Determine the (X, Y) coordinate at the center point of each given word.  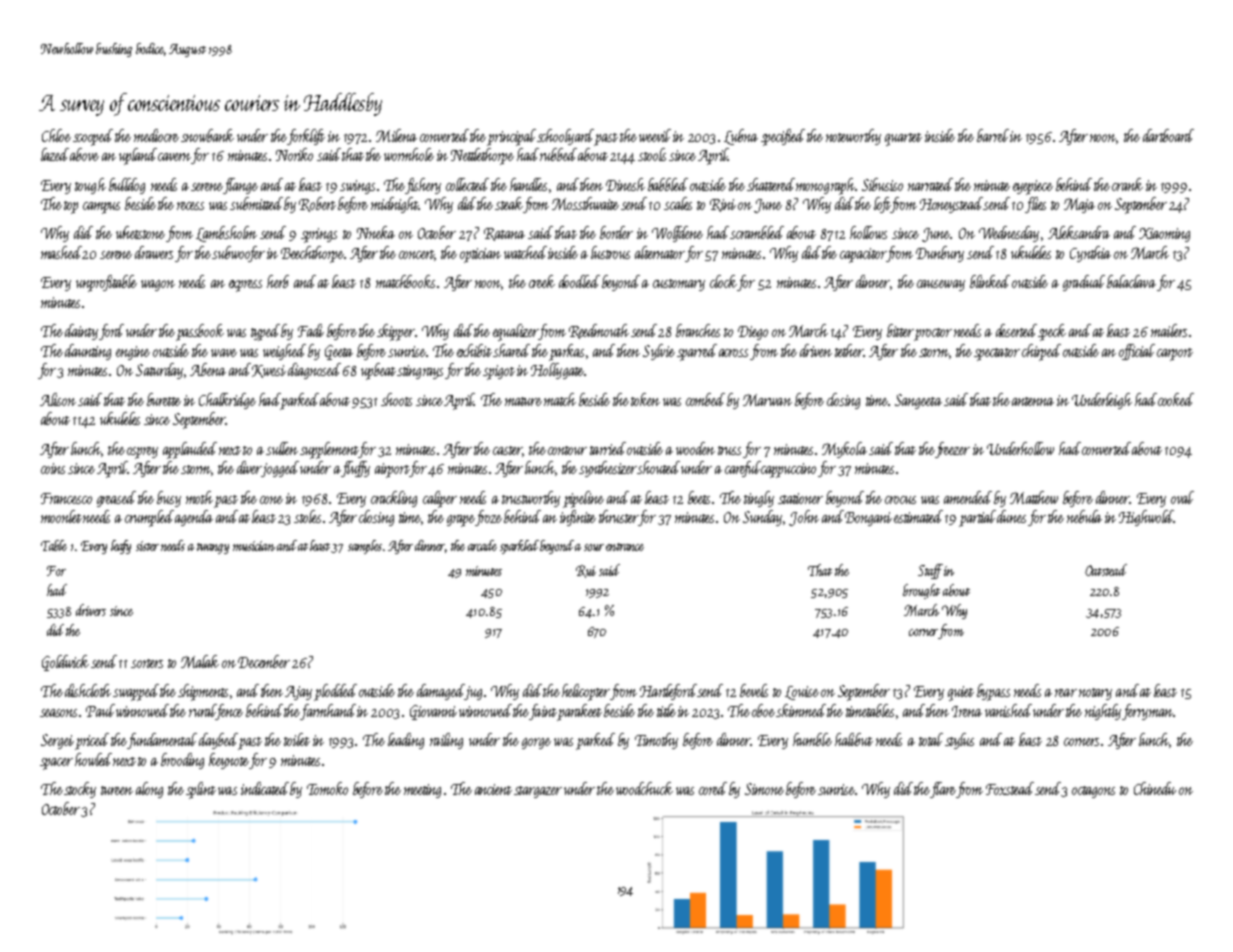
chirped (1041, 352)
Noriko (294, 154)
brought (921, 591)
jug (473, 692)
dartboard (1168, 135)
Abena (208, 369)
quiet (961, 693)
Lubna (741, 137)
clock (723, 281)
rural (203, 710)
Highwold (1146, 518)
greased (116, 499)
